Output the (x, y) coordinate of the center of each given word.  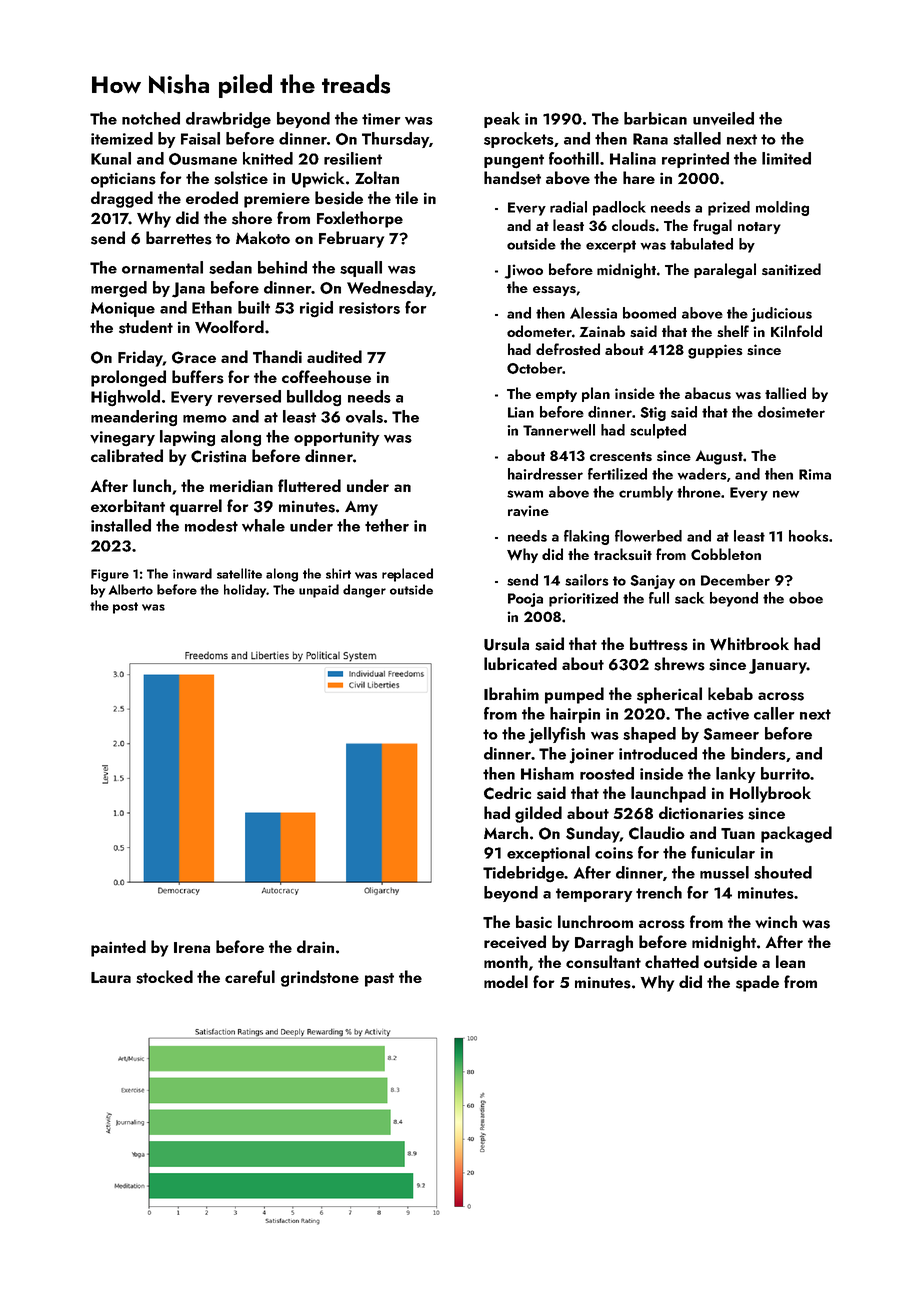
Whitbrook (749, 643)
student (146, 327)
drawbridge (228, 120)
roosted (607, 773)
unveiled (723, 118)
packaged (796, 834)
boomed (649, 313)
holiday (245, 591)
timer (381, 119)
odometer (539, 331)
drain (315, 946)
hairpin (575, 715)
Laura (111, 977)
